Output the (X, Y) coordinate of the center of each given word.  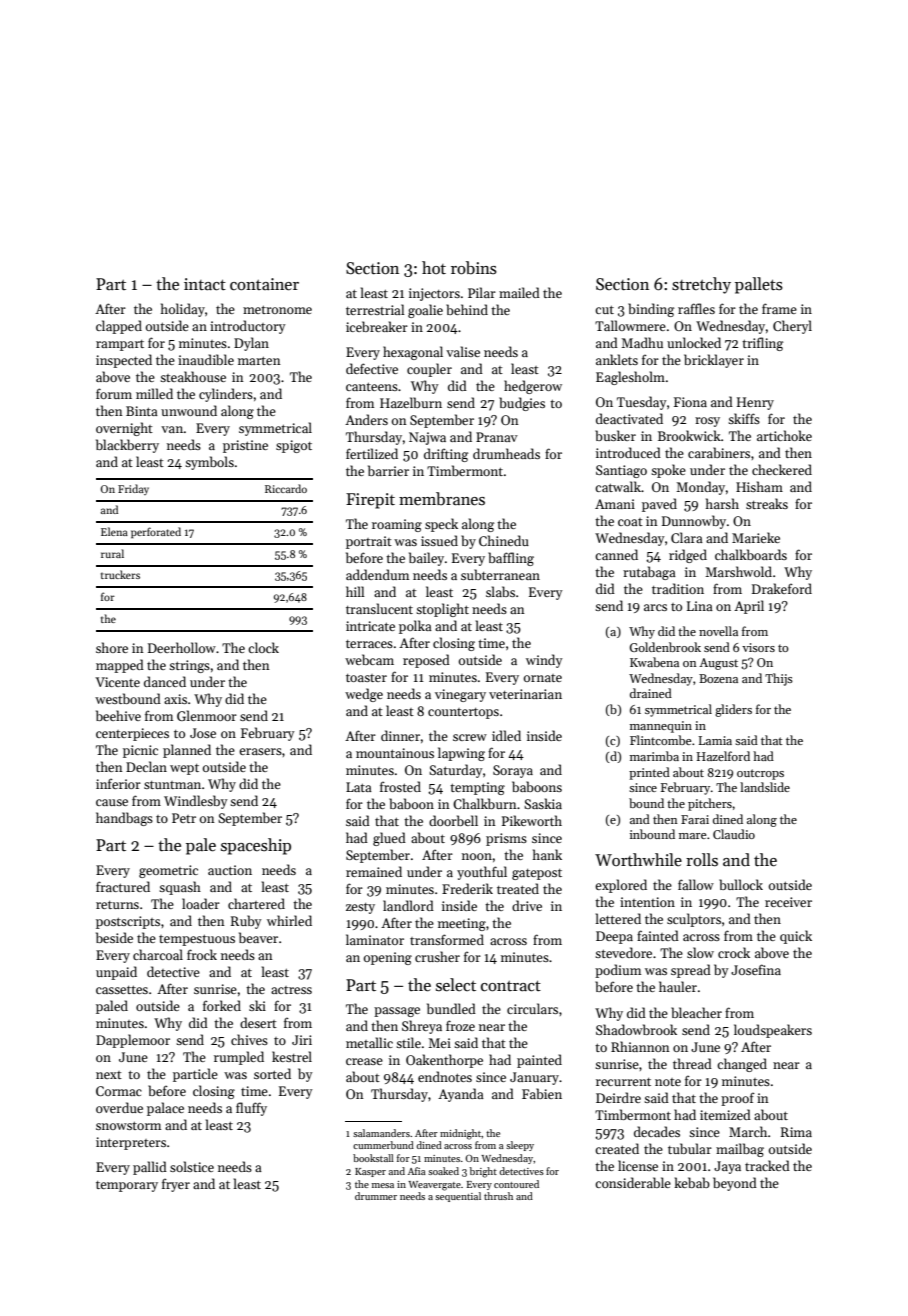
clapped (119, 327)
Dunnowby (694, 522)
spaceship (256, 846)
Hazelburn (411, 402)
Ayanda (461, 1095)
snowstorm (128, 1126)
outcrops (760, 774)
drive (527, 905)
